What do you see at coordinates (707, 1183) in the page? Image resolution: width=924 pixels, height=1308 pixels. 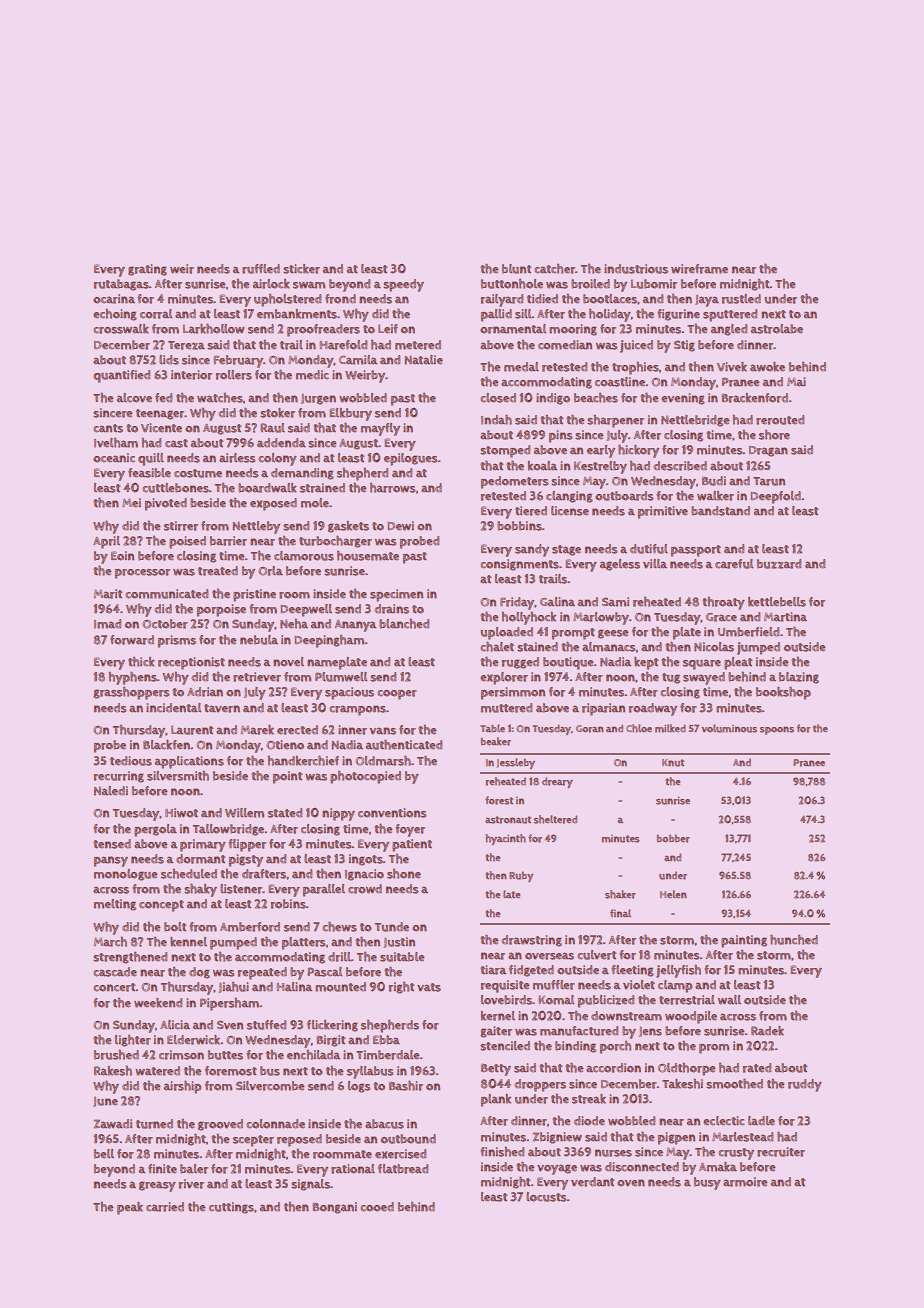 I see `busy` at bounding box center [707, 1183].
